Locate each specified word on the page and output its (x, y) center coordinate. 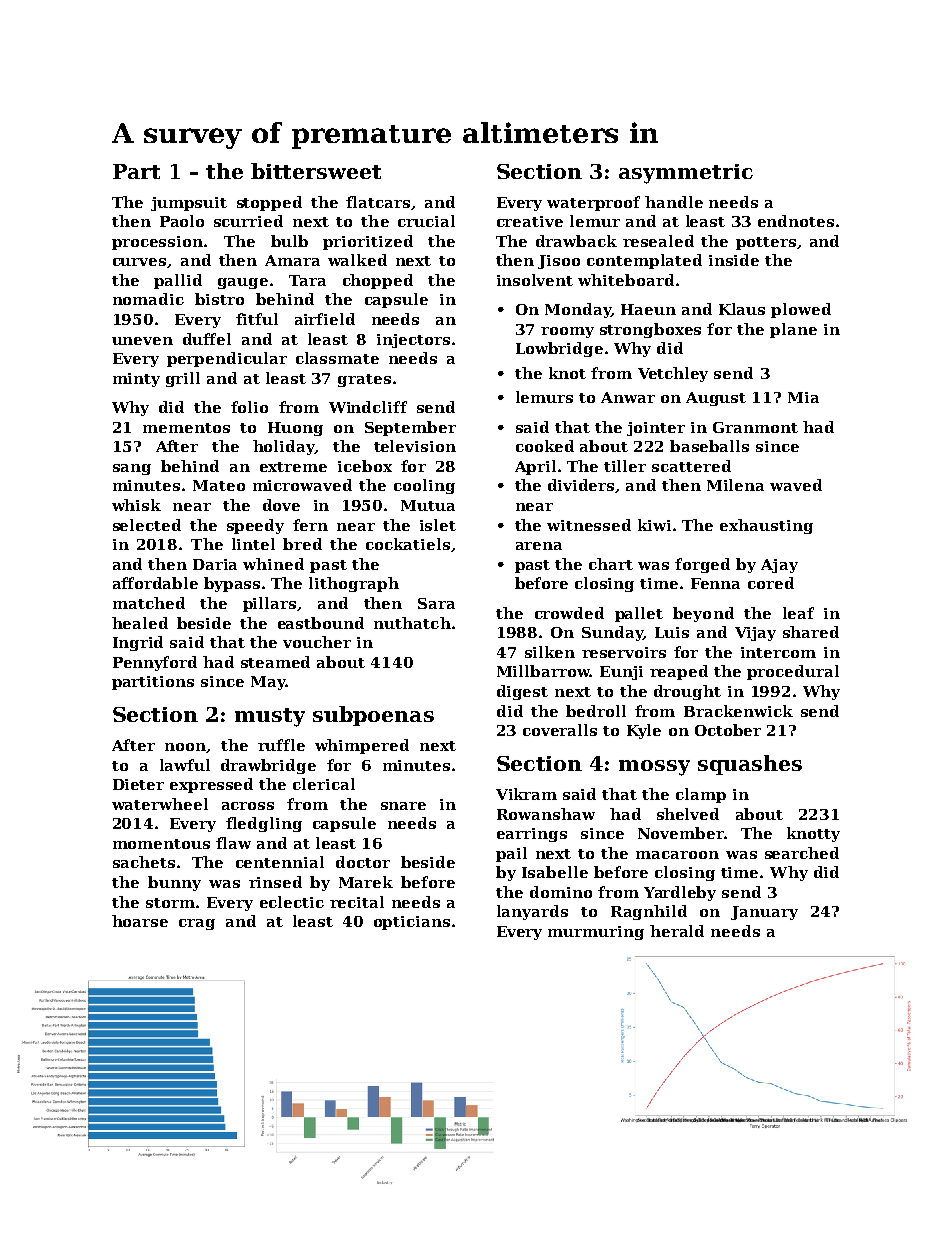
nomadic (148, 299)
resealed (658, 241)
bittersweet (316, 171)
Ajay (779, 566)
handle (674, 202)
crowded (569, 613)
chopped (378, 281)
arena (539, 546)
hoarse (140, 921)
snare (403, 806)
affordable (155, 583)
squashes (750, 765)
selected (147, 525)
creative (530, 221)
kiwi (654, 525)
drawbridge (268, 766)
